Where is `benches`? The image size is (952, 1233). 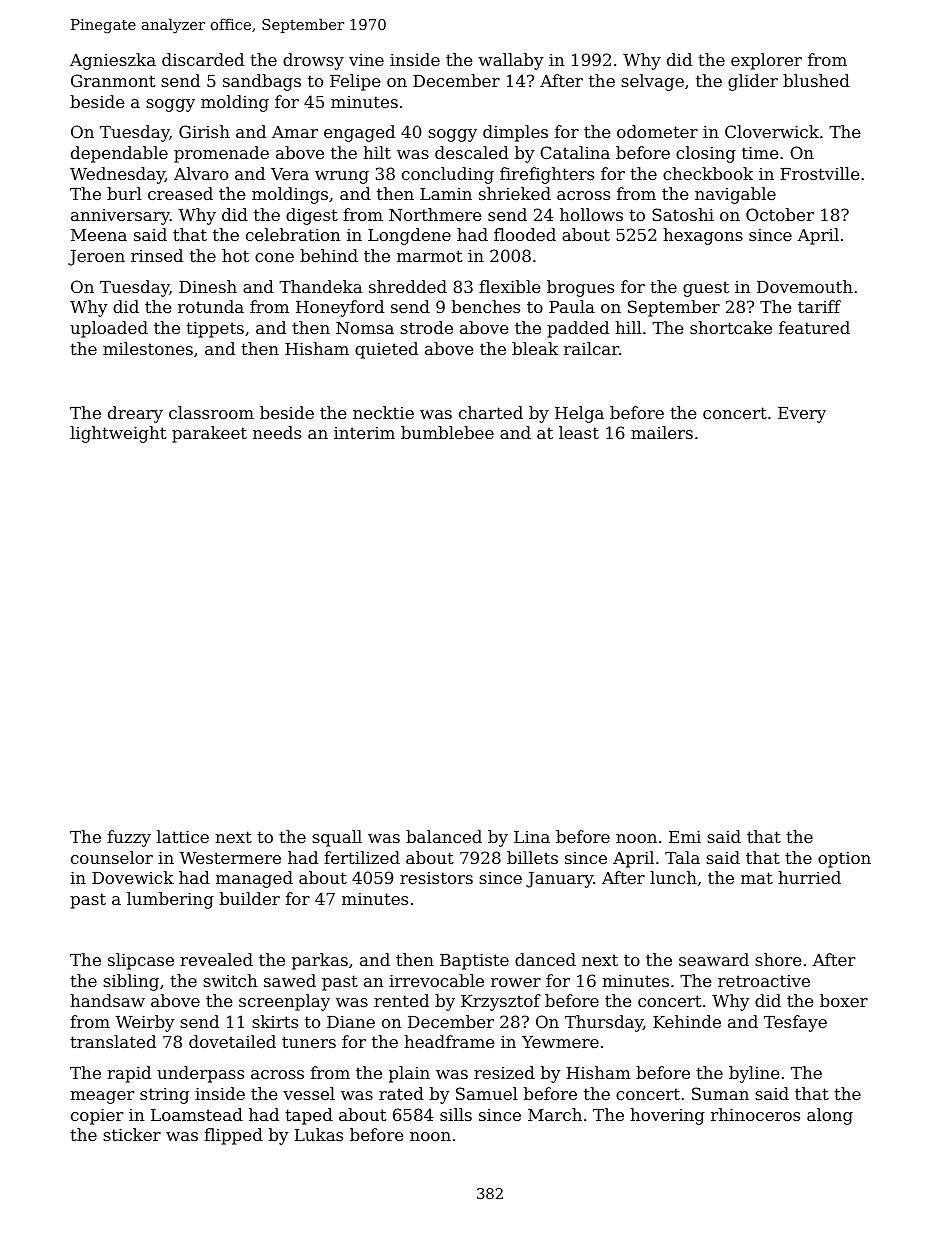 benches is located at coordinates (486, 306).
